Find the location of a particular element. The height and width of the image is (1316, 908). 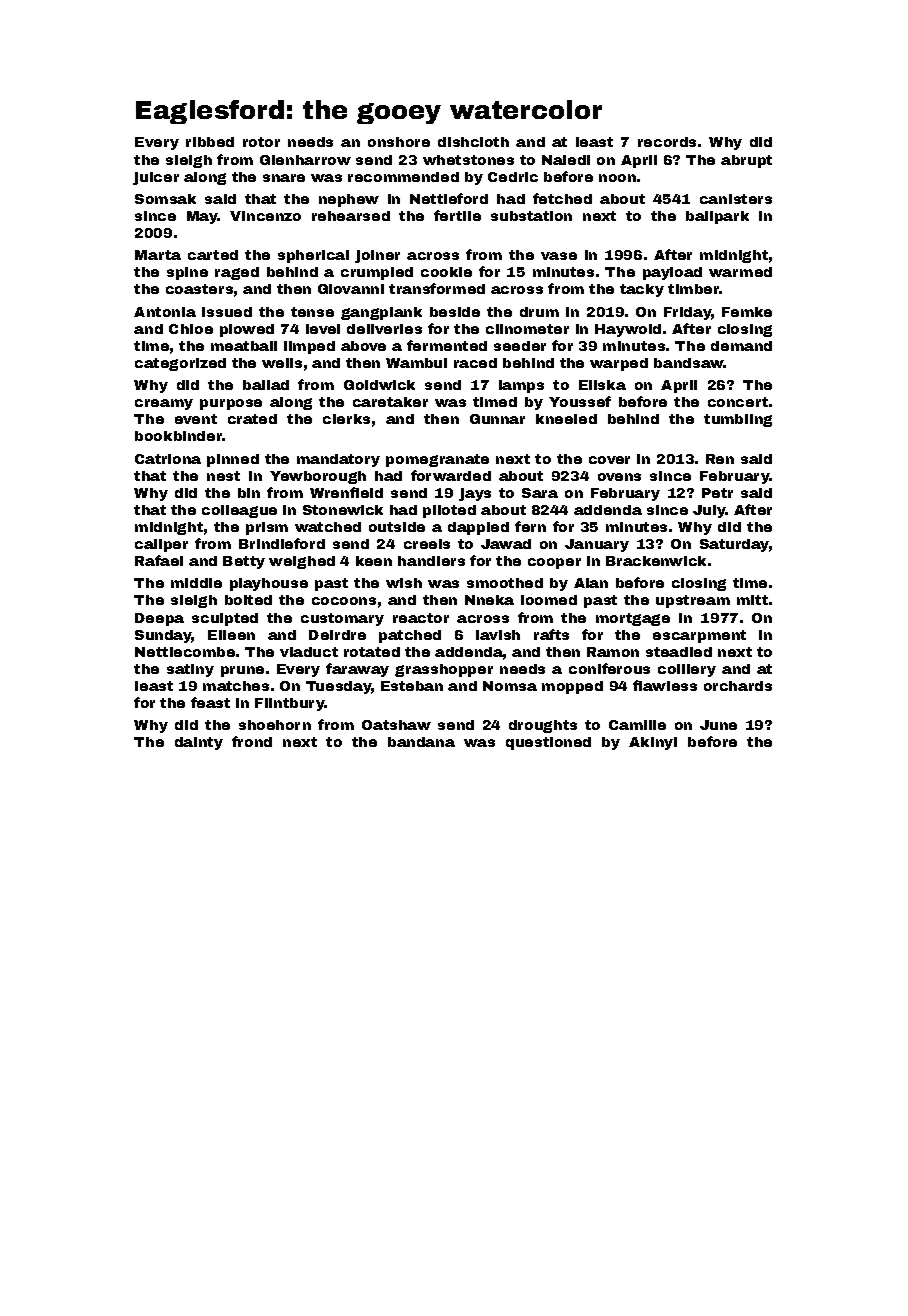

Akinyi is located at coordinates (653, 743).
